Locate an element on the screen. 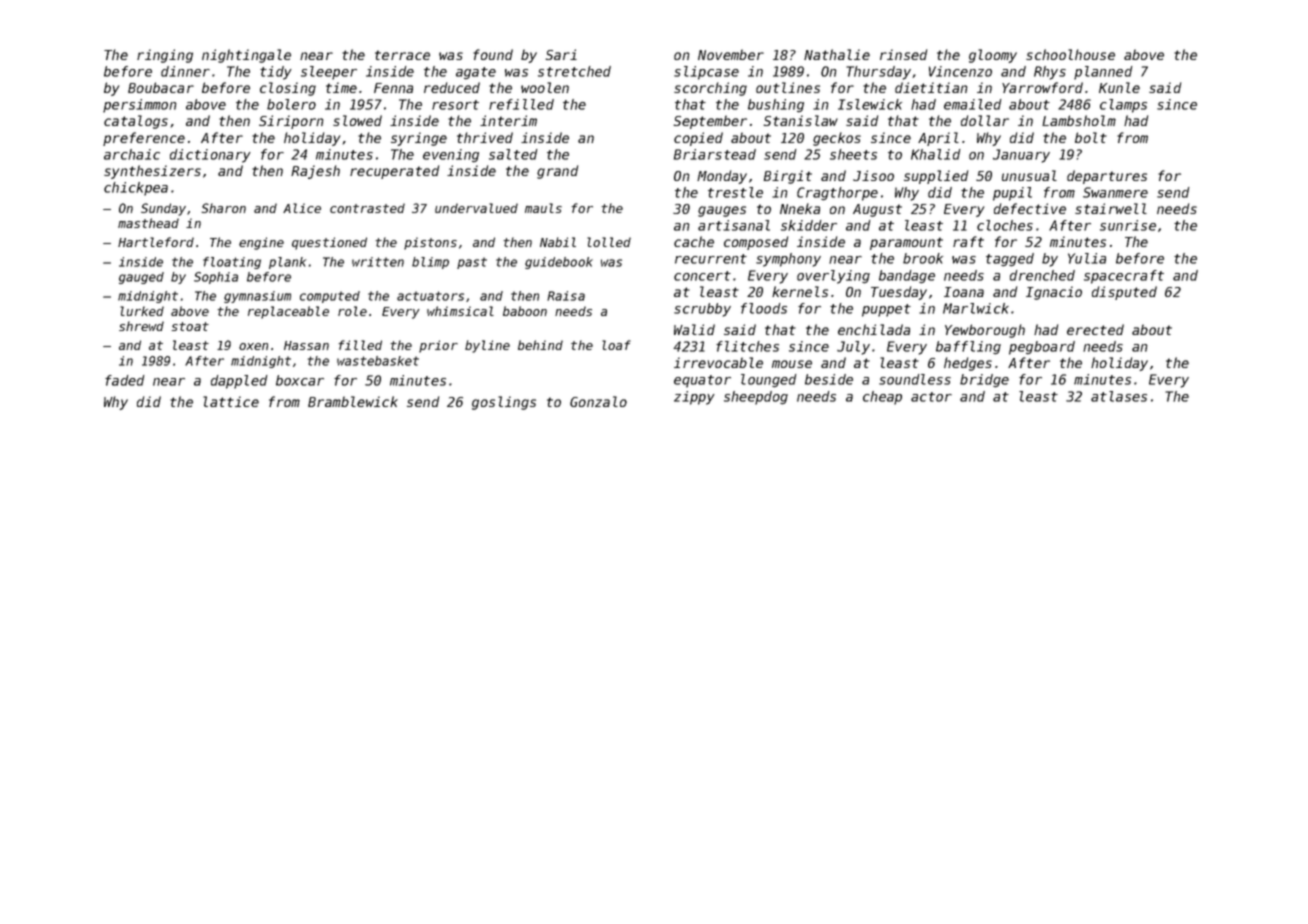  woolen is located at coordinates (545, 87).
